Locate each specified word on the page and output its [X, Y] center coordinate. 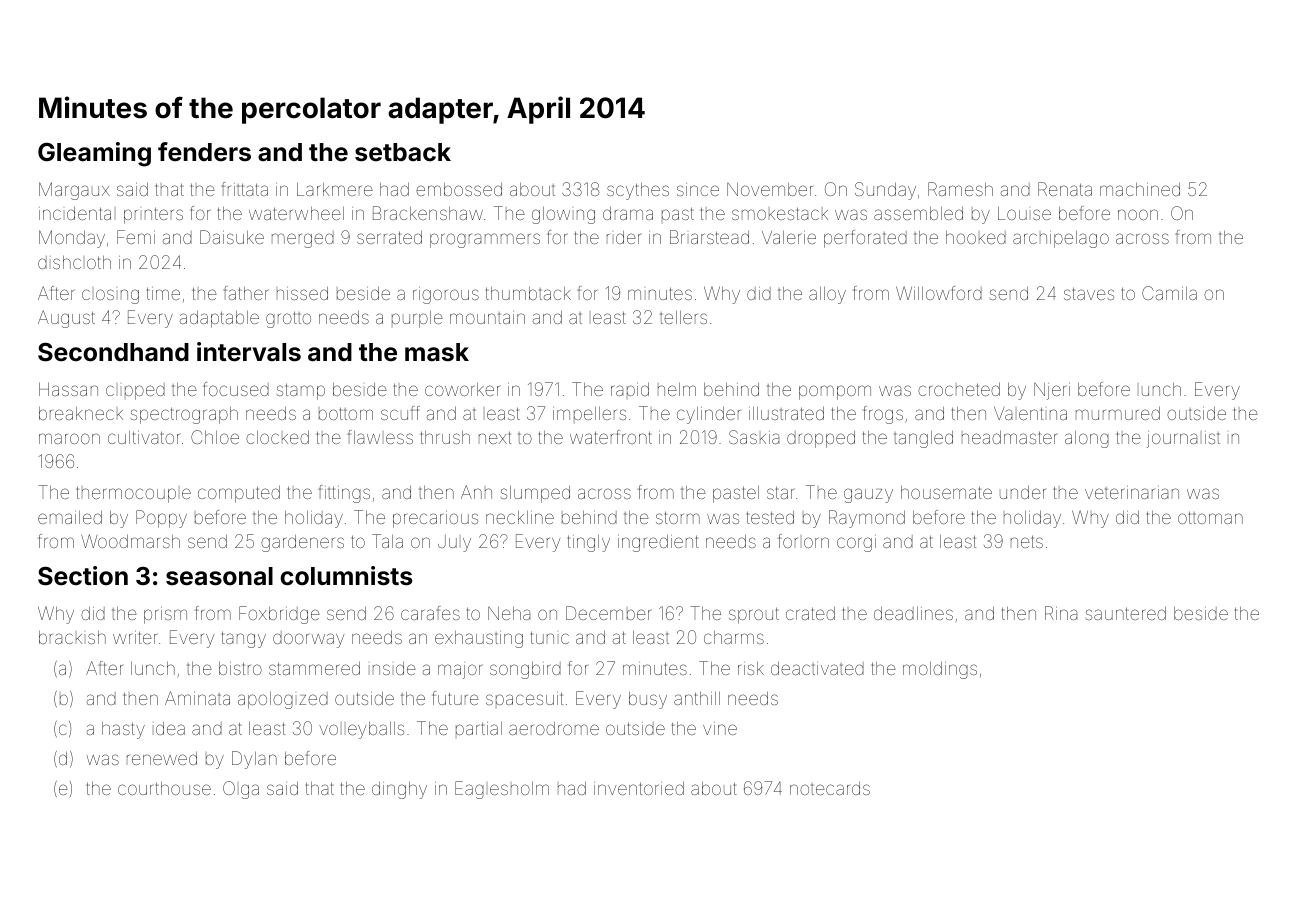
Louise [1024, 213]
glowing [563, 215]
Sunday [885, 191]
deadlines [913, 613]
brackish [72, 637]
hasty [123, 730]
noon [1138, 214]
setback [403, 152]
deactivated [817, 668]
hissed [302, 293]
